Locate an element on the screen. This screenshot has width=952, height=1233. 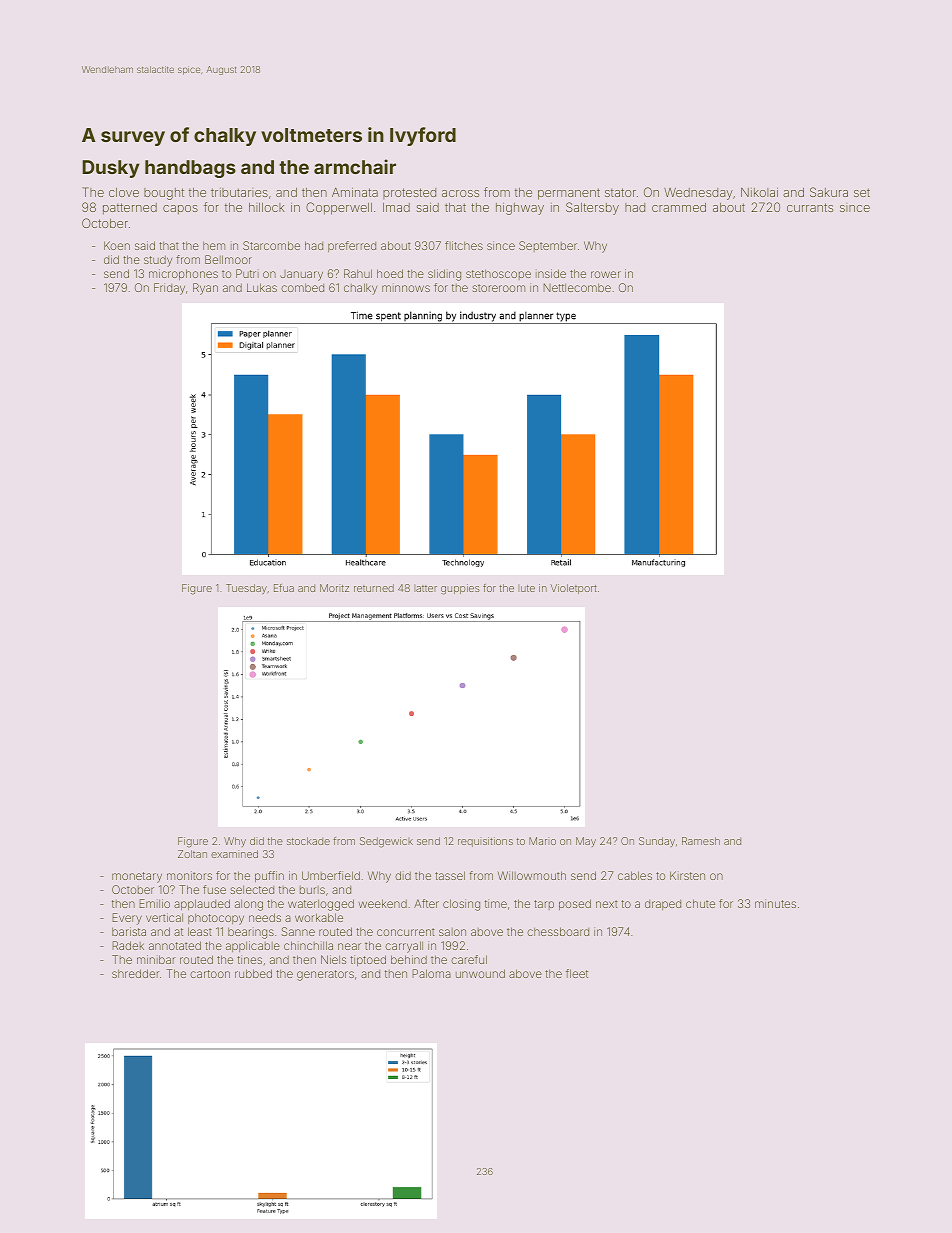
fleet is located at coordinates (577, 973).
